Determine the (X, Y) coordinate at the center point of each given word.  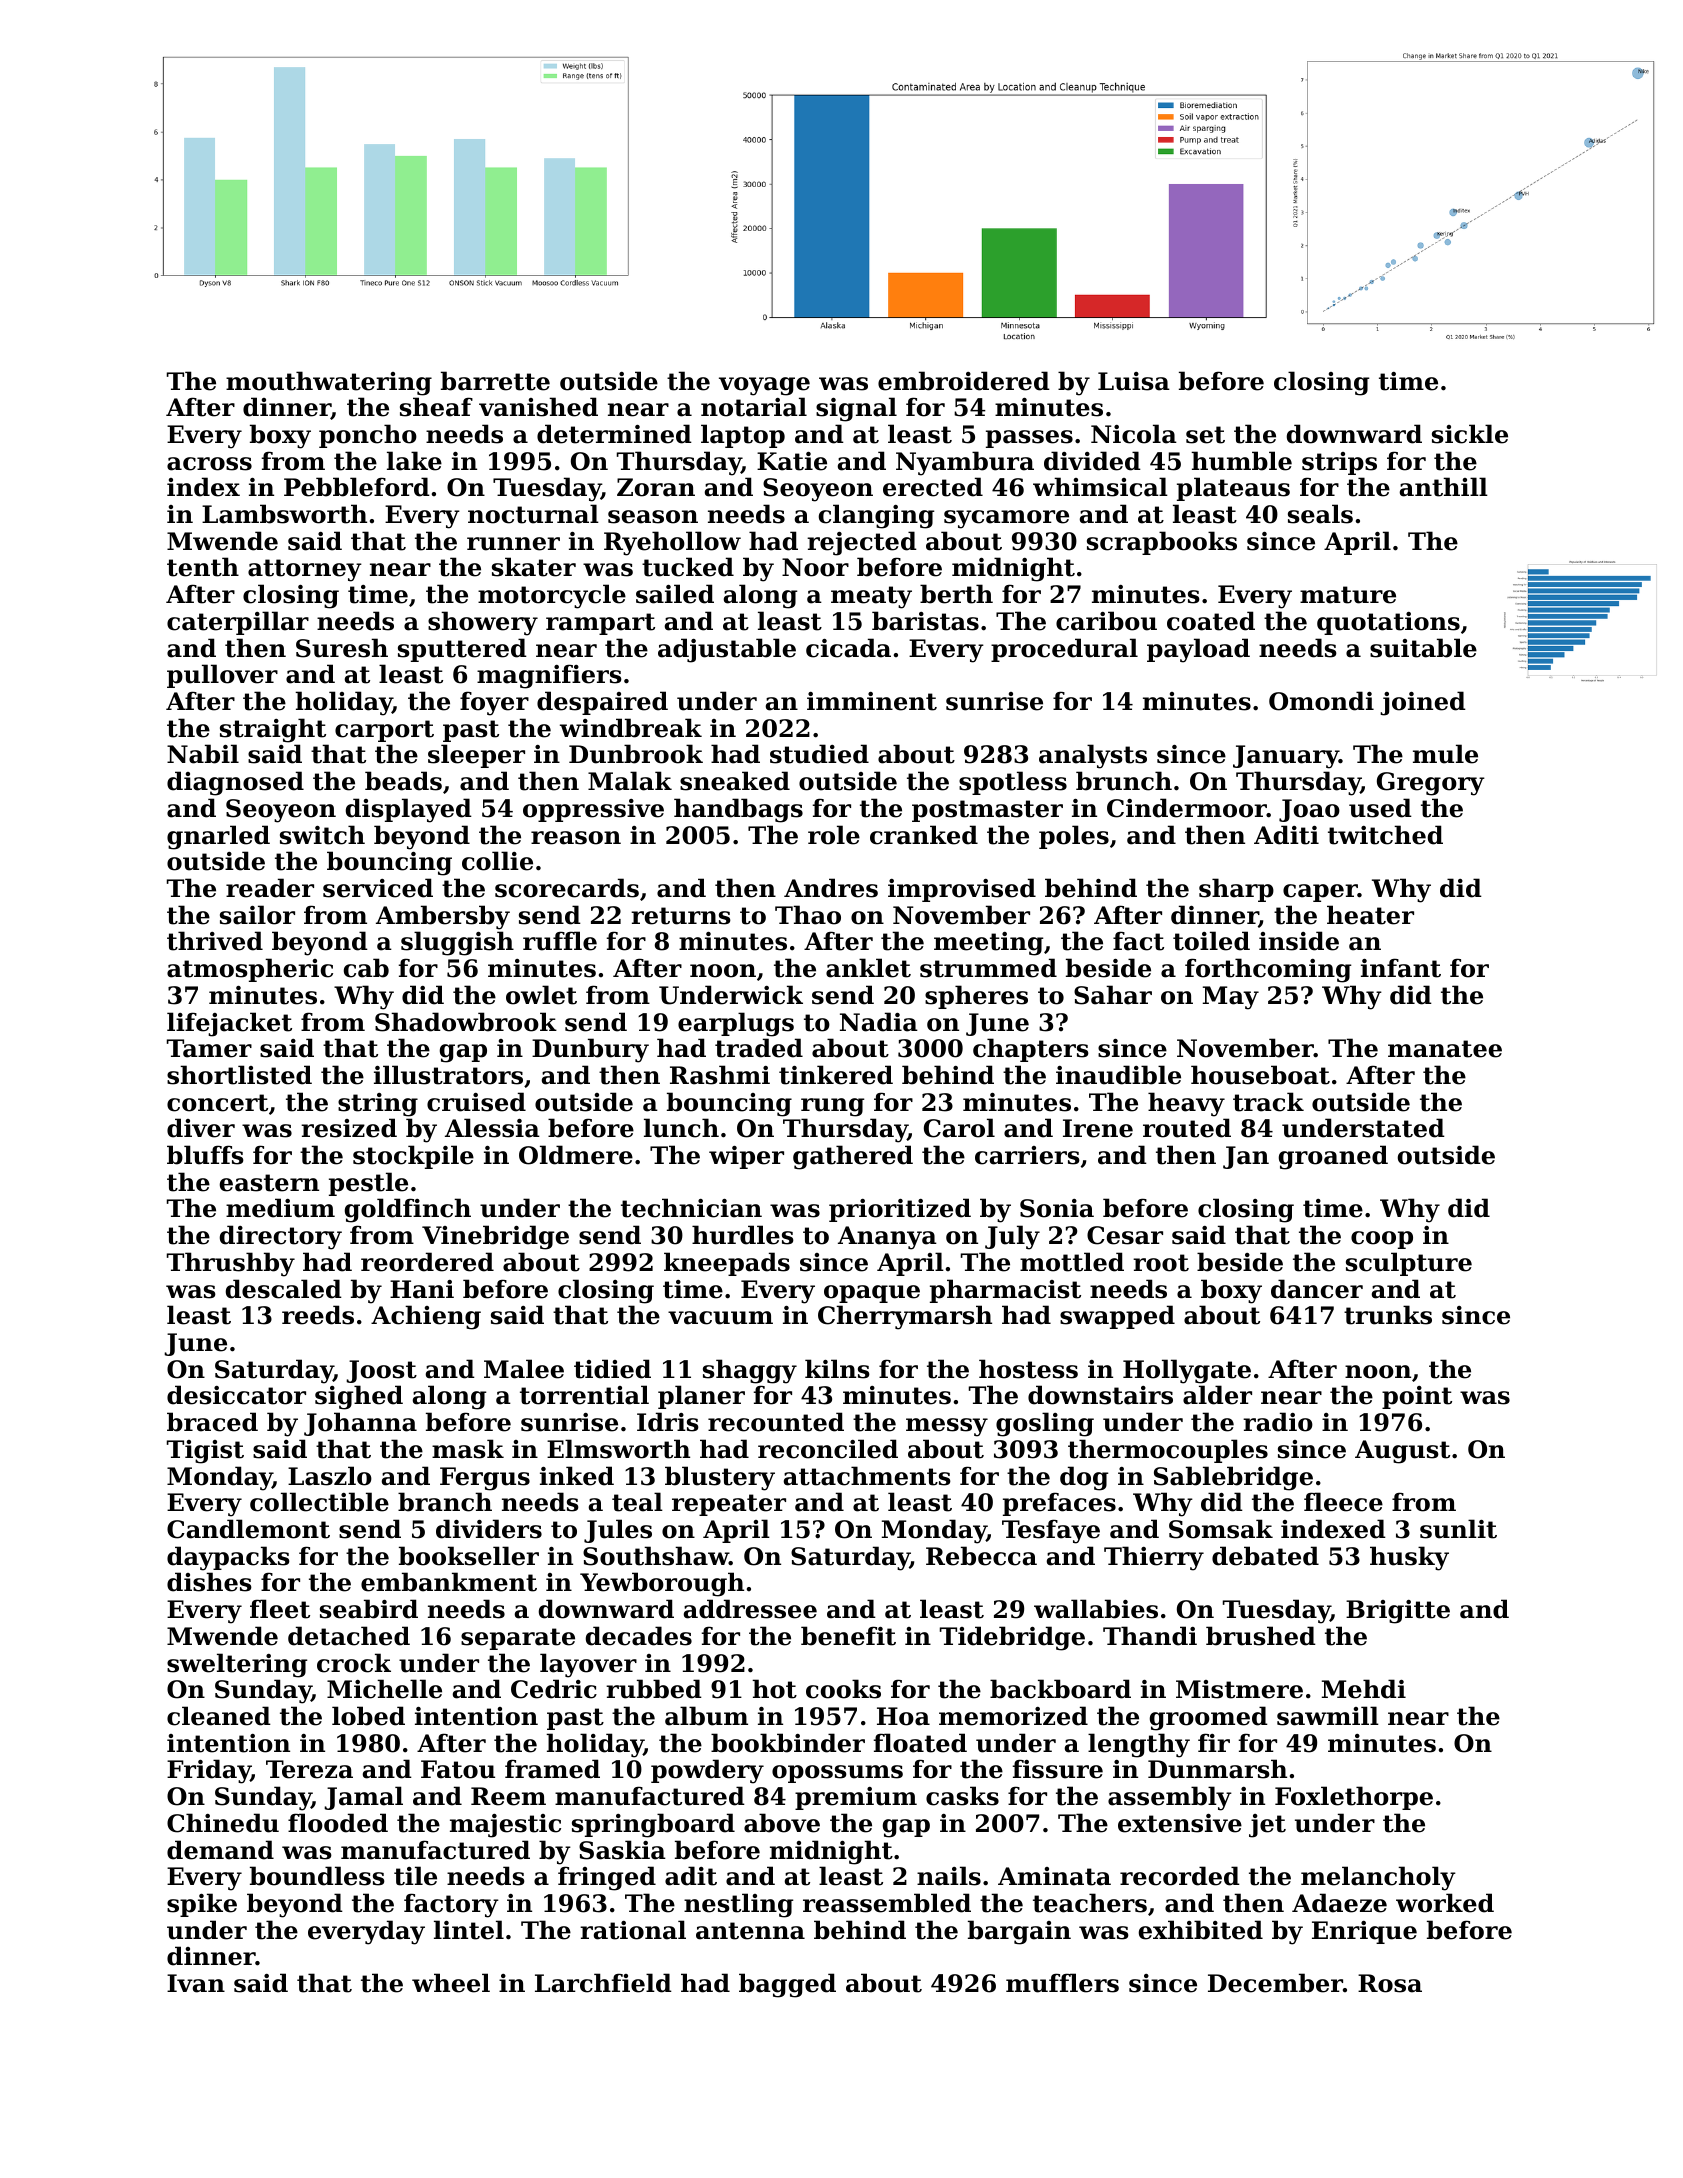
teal (637, 1502)
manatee (1445, 1049)
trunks (1388, 1315)
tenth (203, 567)
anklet (868, 968)
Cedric (554, 1689)
